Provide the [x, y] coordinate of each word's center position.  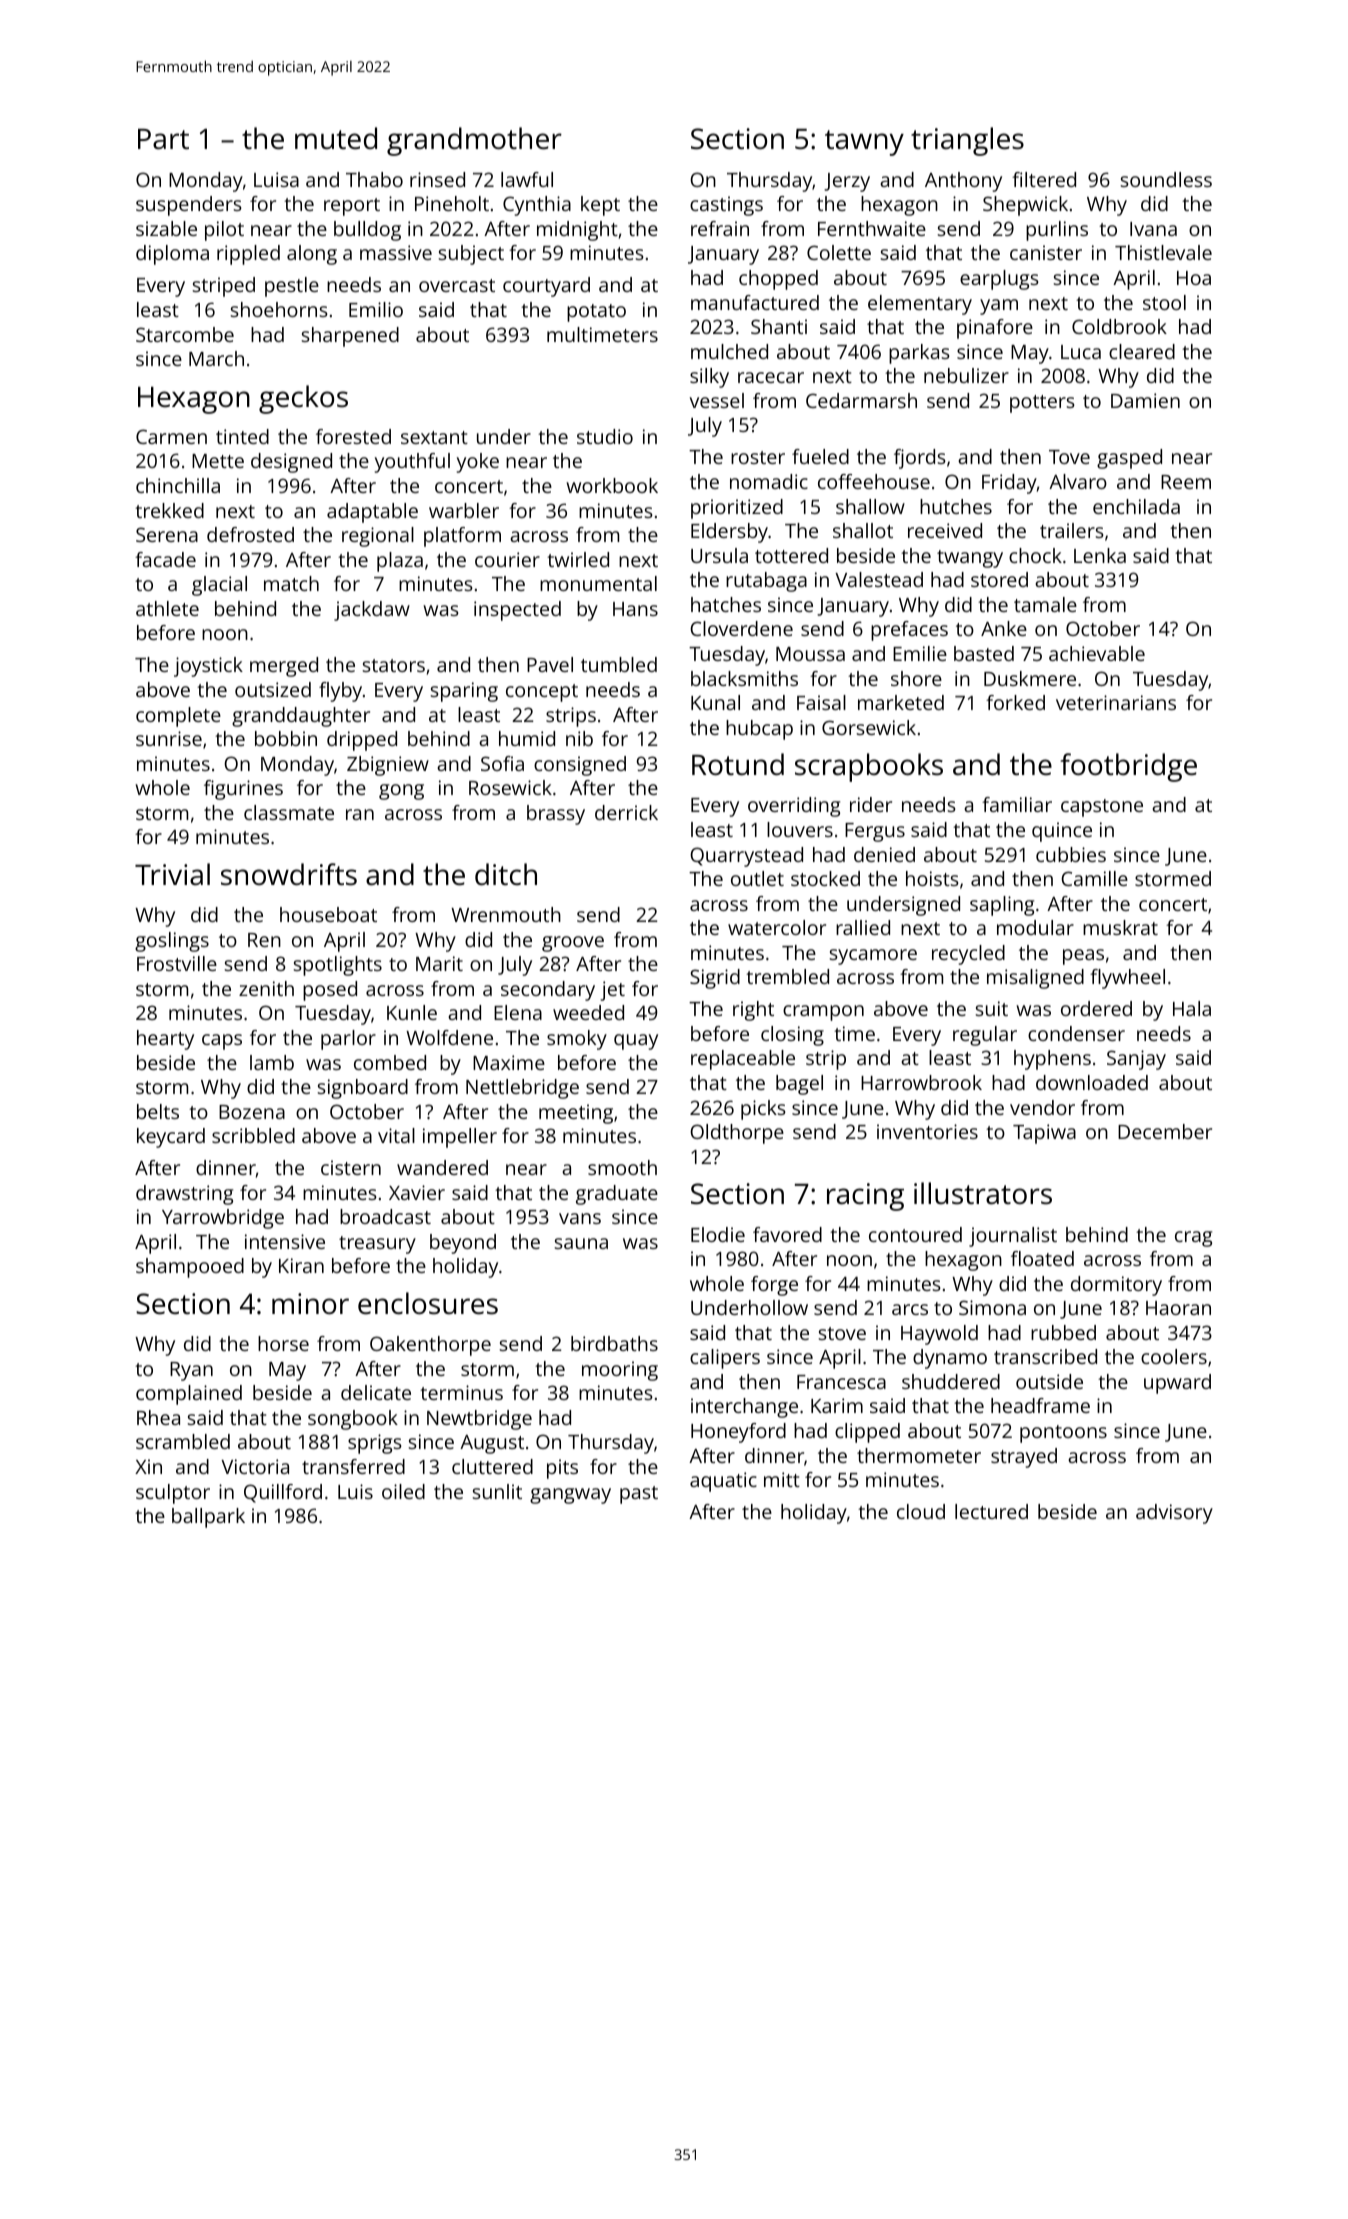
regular [985, 1036]
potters [1042, 404]
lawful [527, 179]
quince [1062, 832]
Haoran [1178, 1308]
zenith [266, 988]
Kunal [715, 702]
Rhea [158, 1417]
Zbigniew [388, 766]
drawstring [184, 1195]
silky [709, 378]
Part [163, 139]
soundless [1166, 179]
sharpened [350, 337]
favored [787, 1234]
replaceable [743, 1060]
